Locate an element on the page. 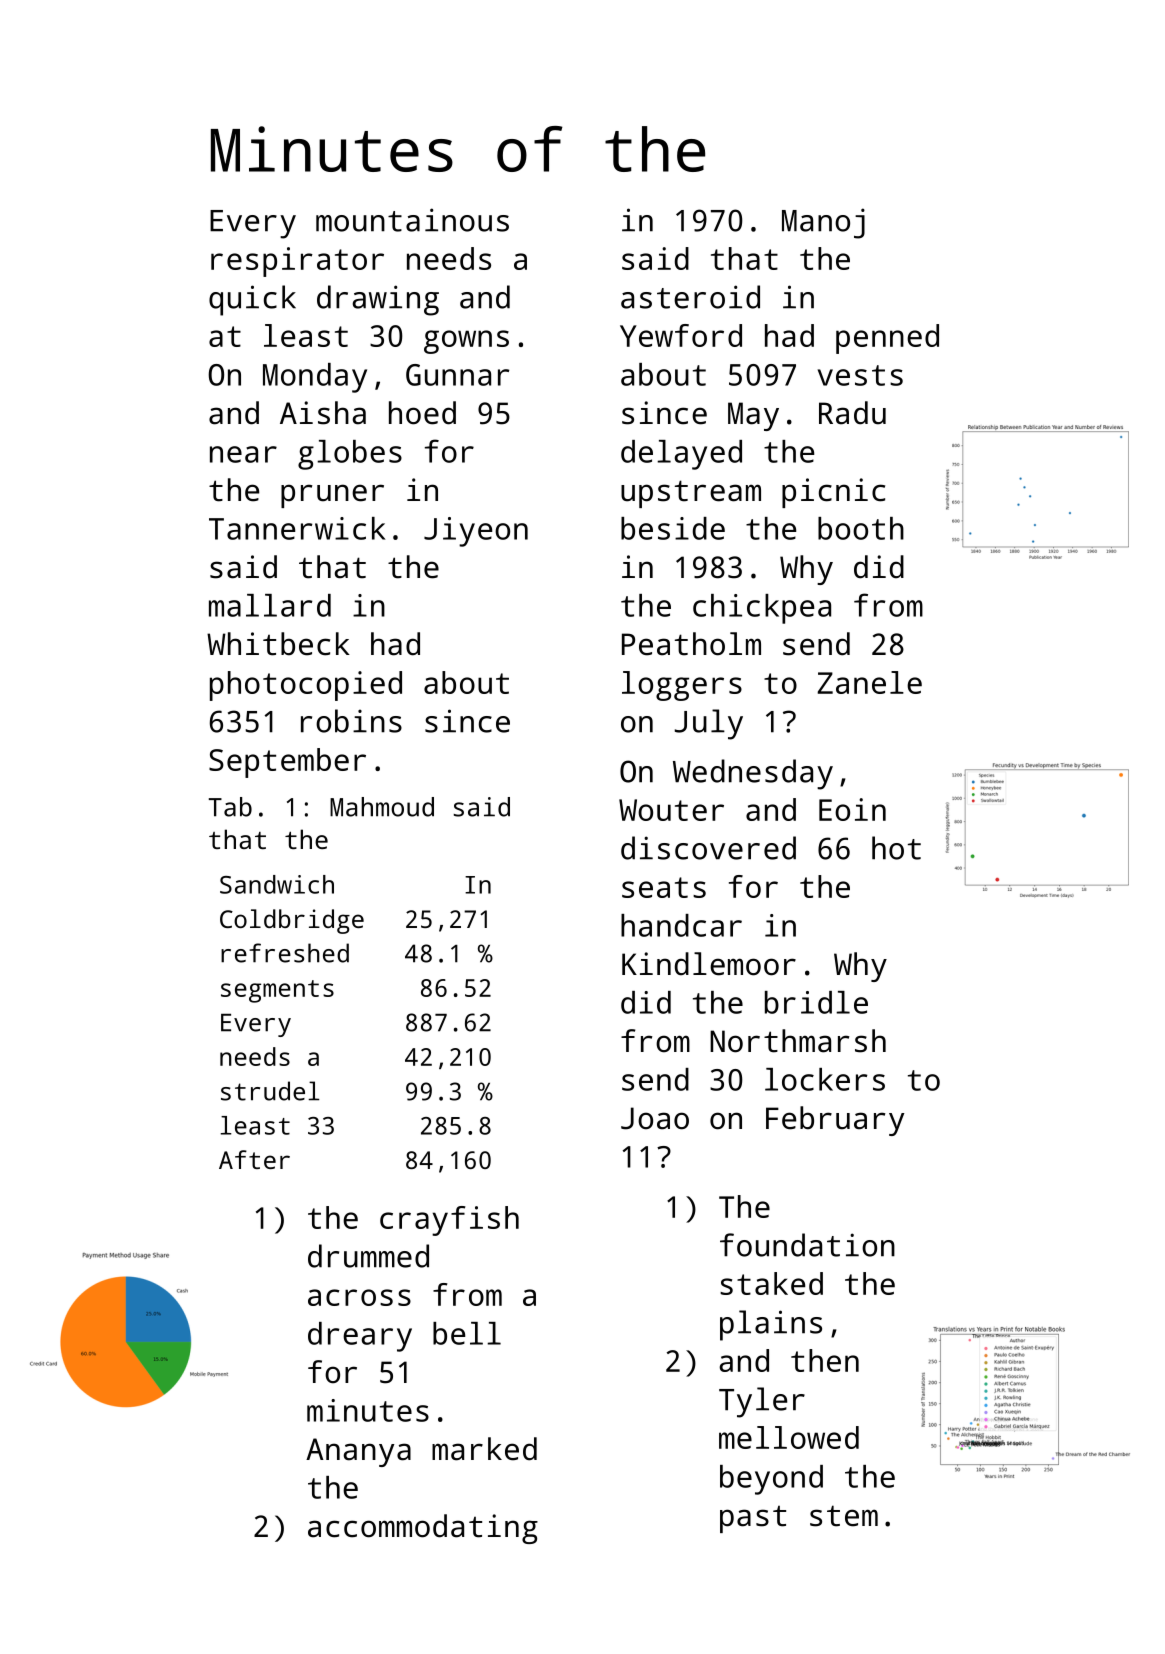 The height and width of the image is (1654, 1165). Northmarsh is located at coordinates (798, 1041).
